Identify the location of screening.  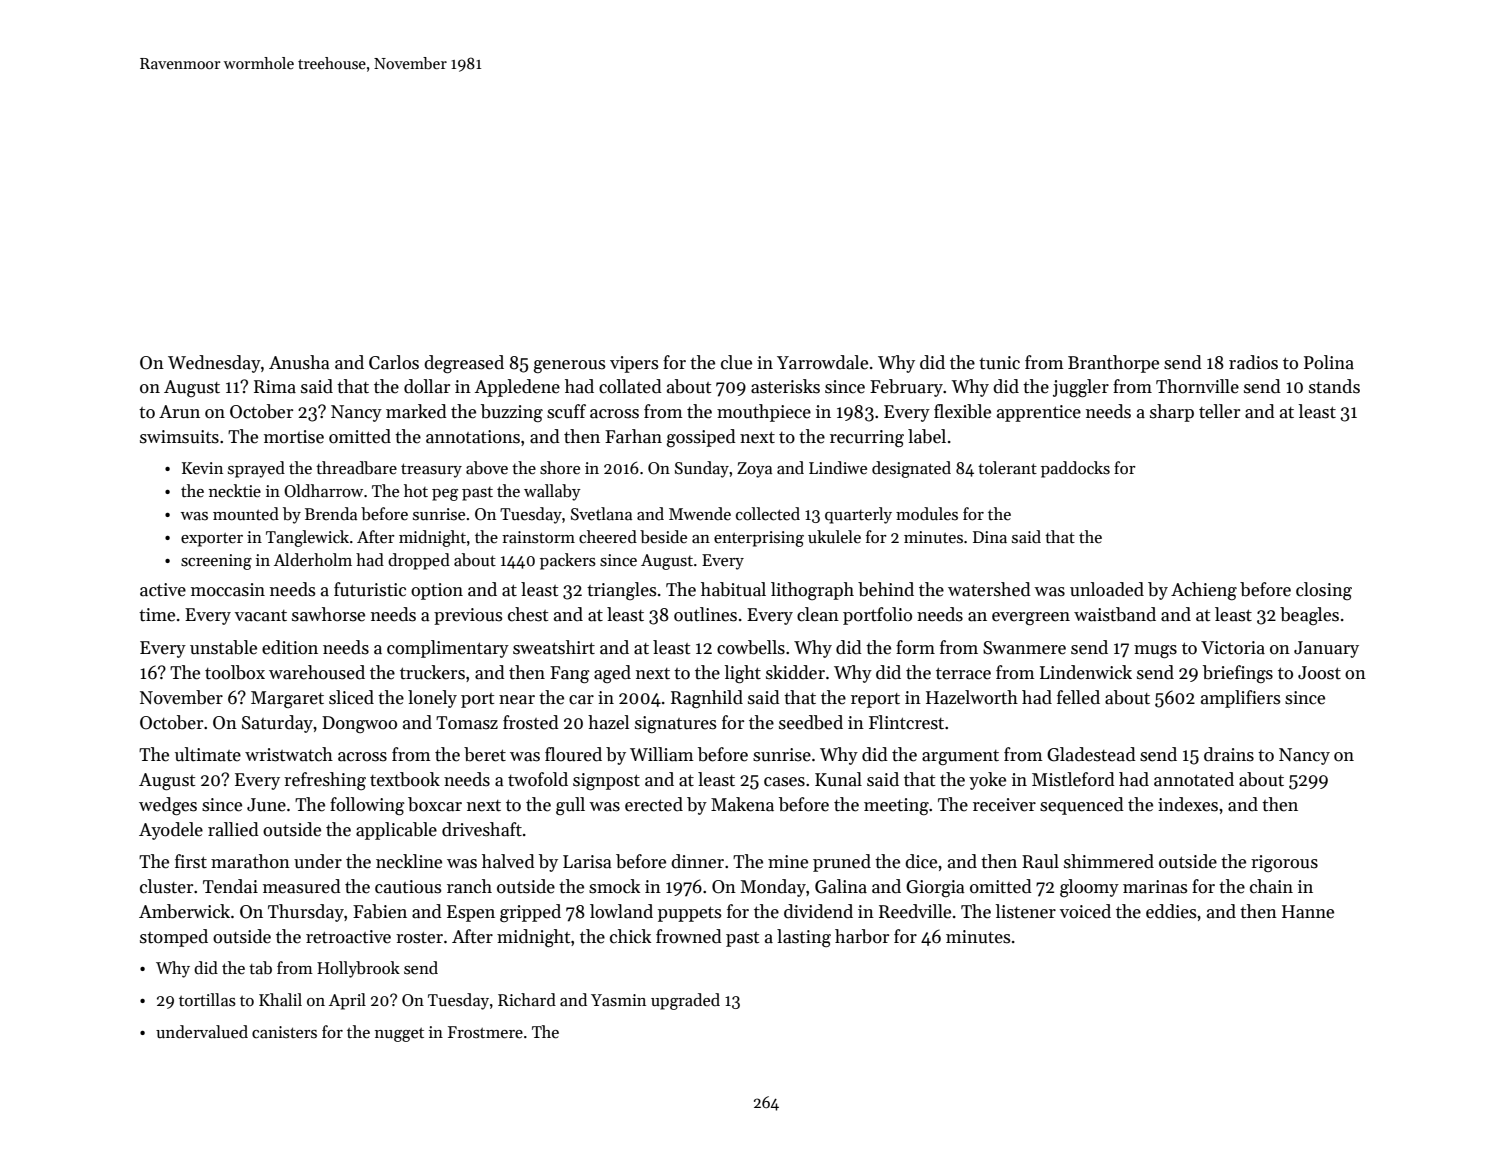
(216, 562).
